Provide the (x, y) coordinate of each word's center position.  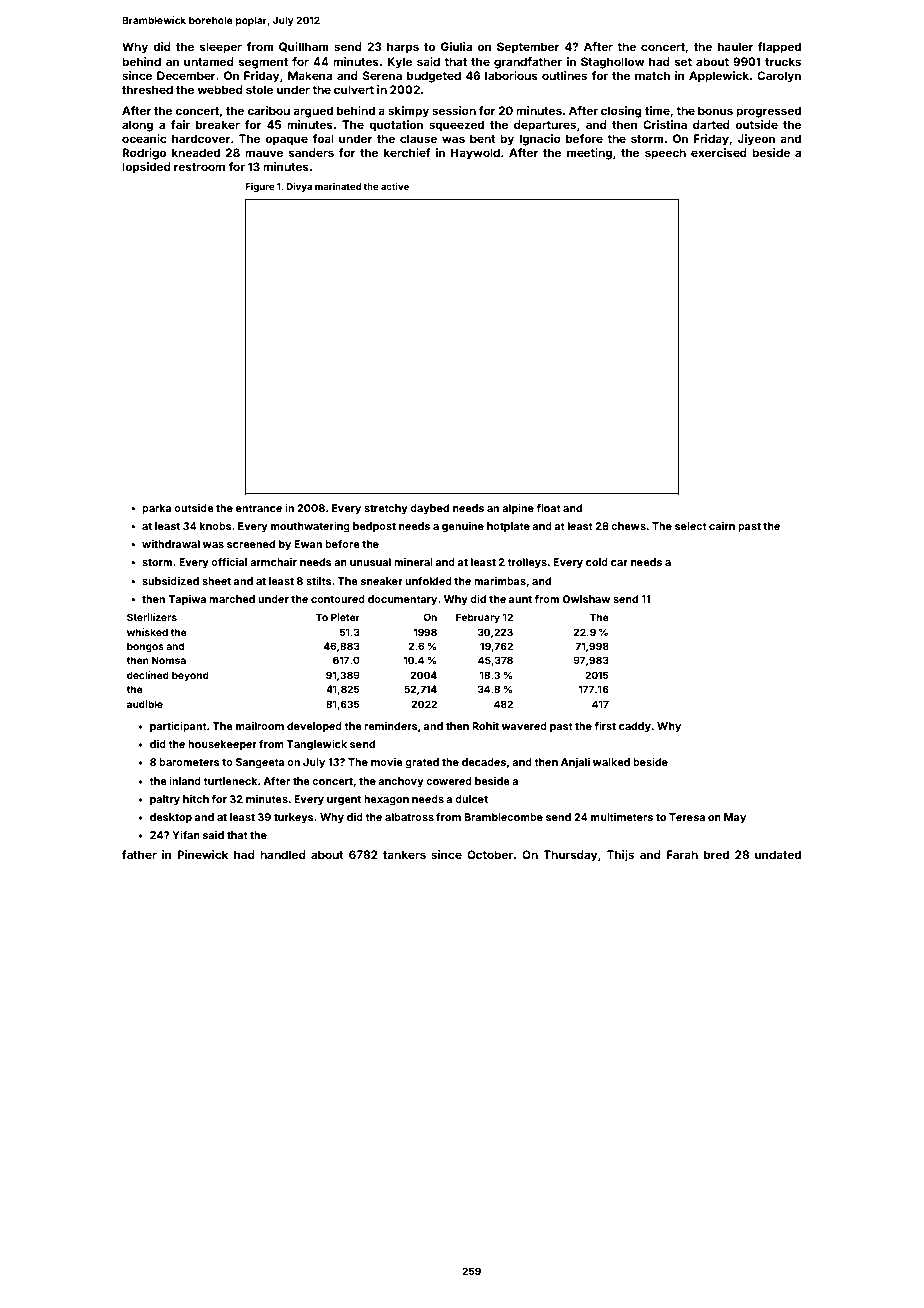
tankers (404, 854)
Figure (260, 187)
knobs (216, 526)
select (691, 526)
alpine (518, 509)
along (137, 126)
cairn (722, 526)
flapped (779, 48)
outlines (564, 75)
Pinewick (202, 854)
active (395, 186)
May (735, 818)
